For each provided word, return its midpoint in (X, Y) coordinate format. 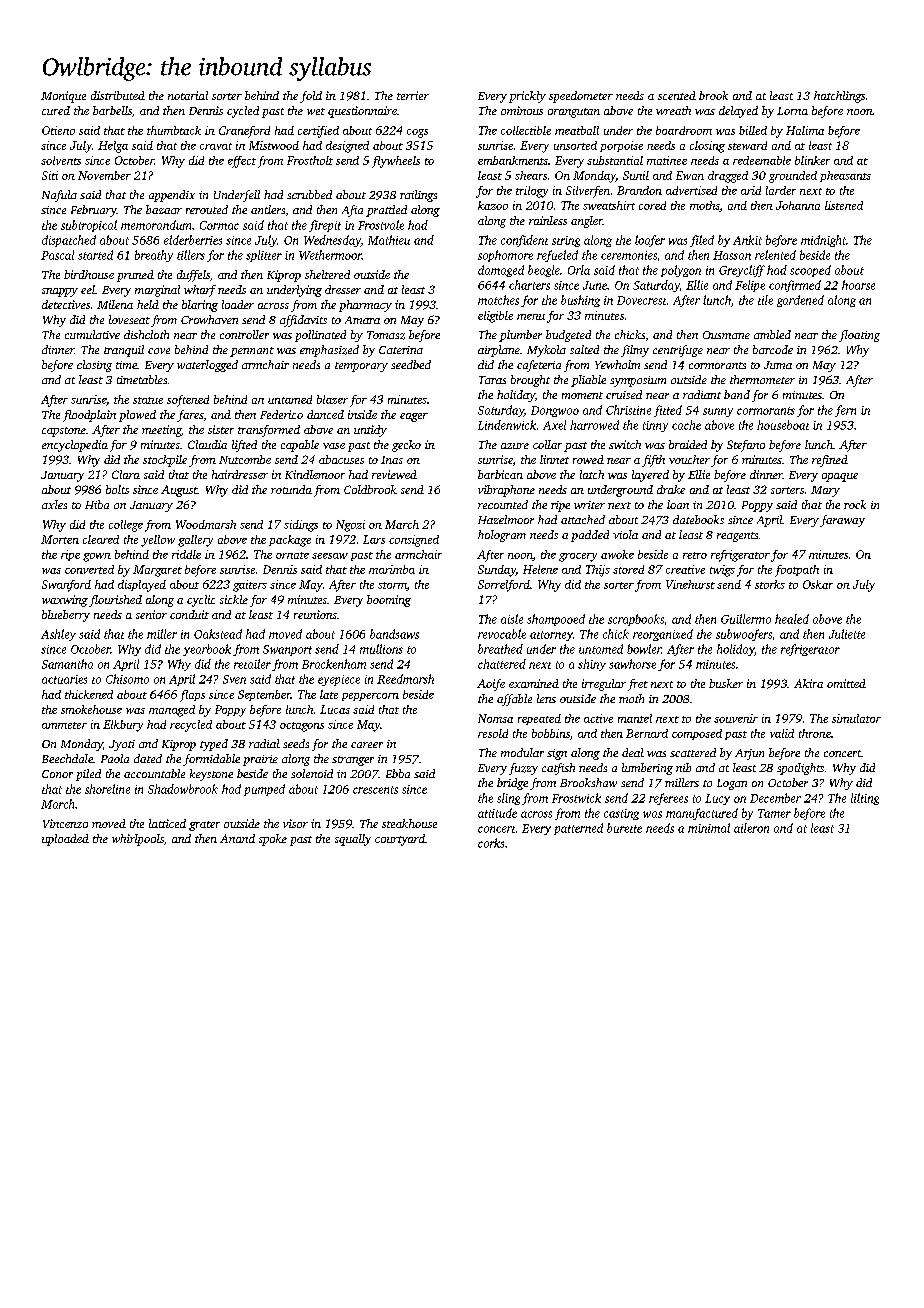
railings (418, 196)
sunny (718, 412)
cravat (216, 146)
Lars (374, 539)
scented (677, 95)
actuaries (64, 679)
